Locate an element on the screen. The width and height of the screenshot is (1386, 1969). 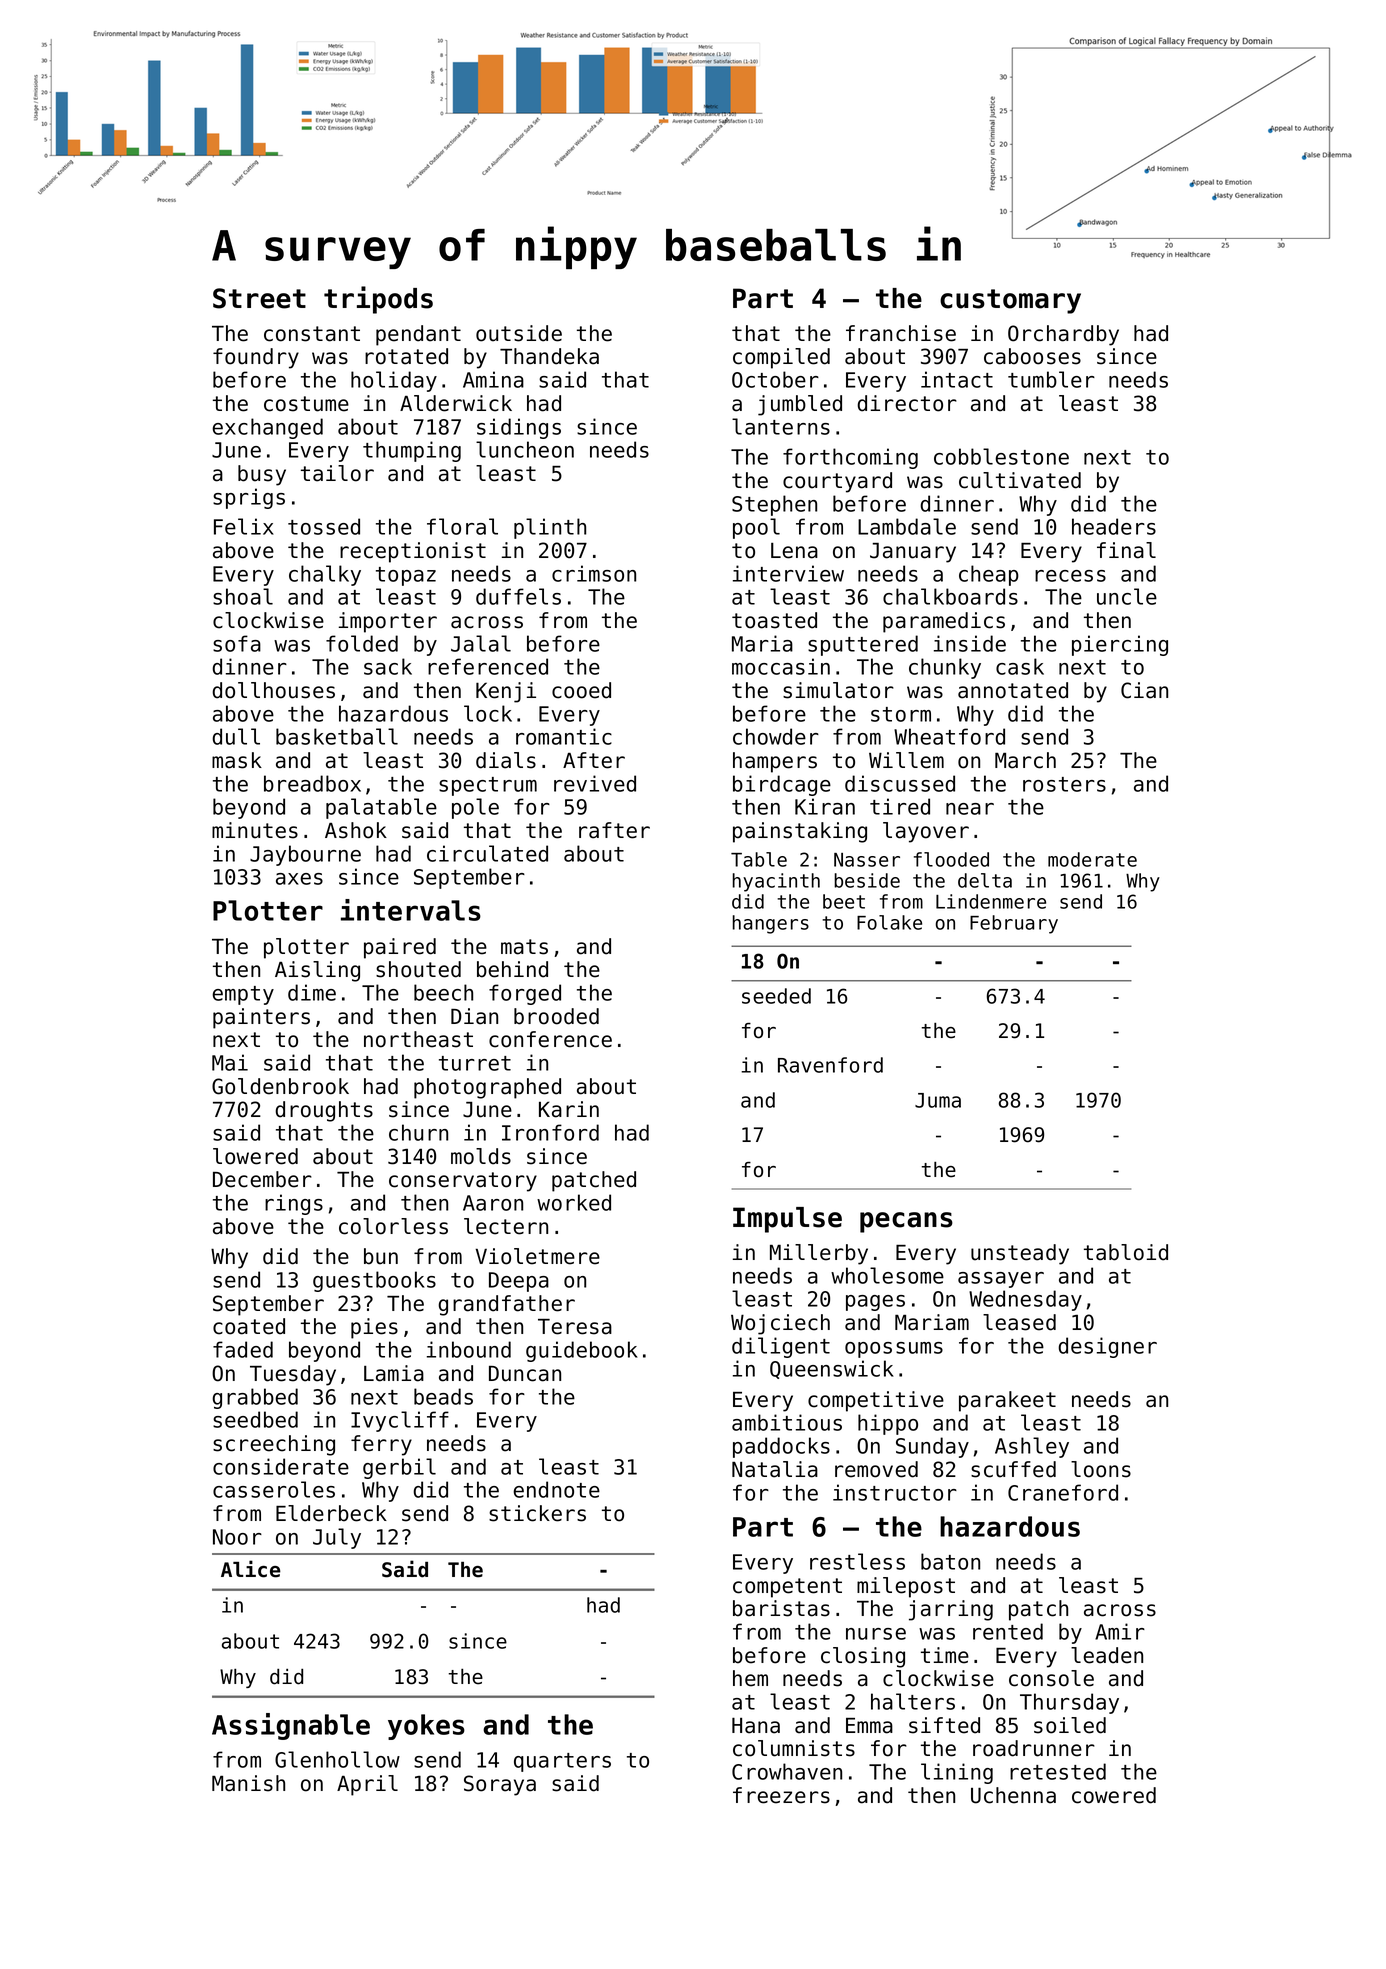
tripods is located at coordinates (378, 300).
